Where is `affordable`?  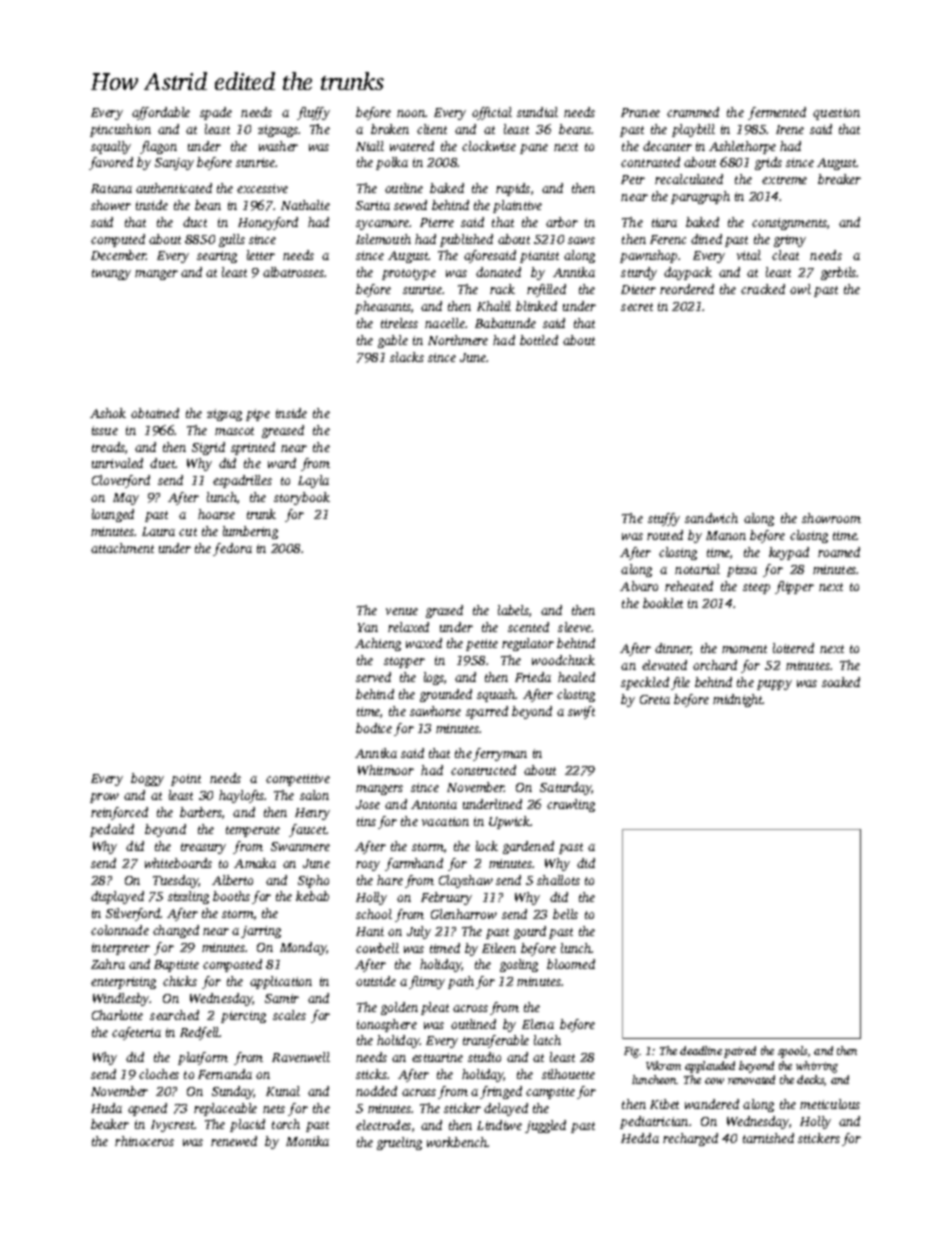
affordable is located at coordinates (161, 113).
